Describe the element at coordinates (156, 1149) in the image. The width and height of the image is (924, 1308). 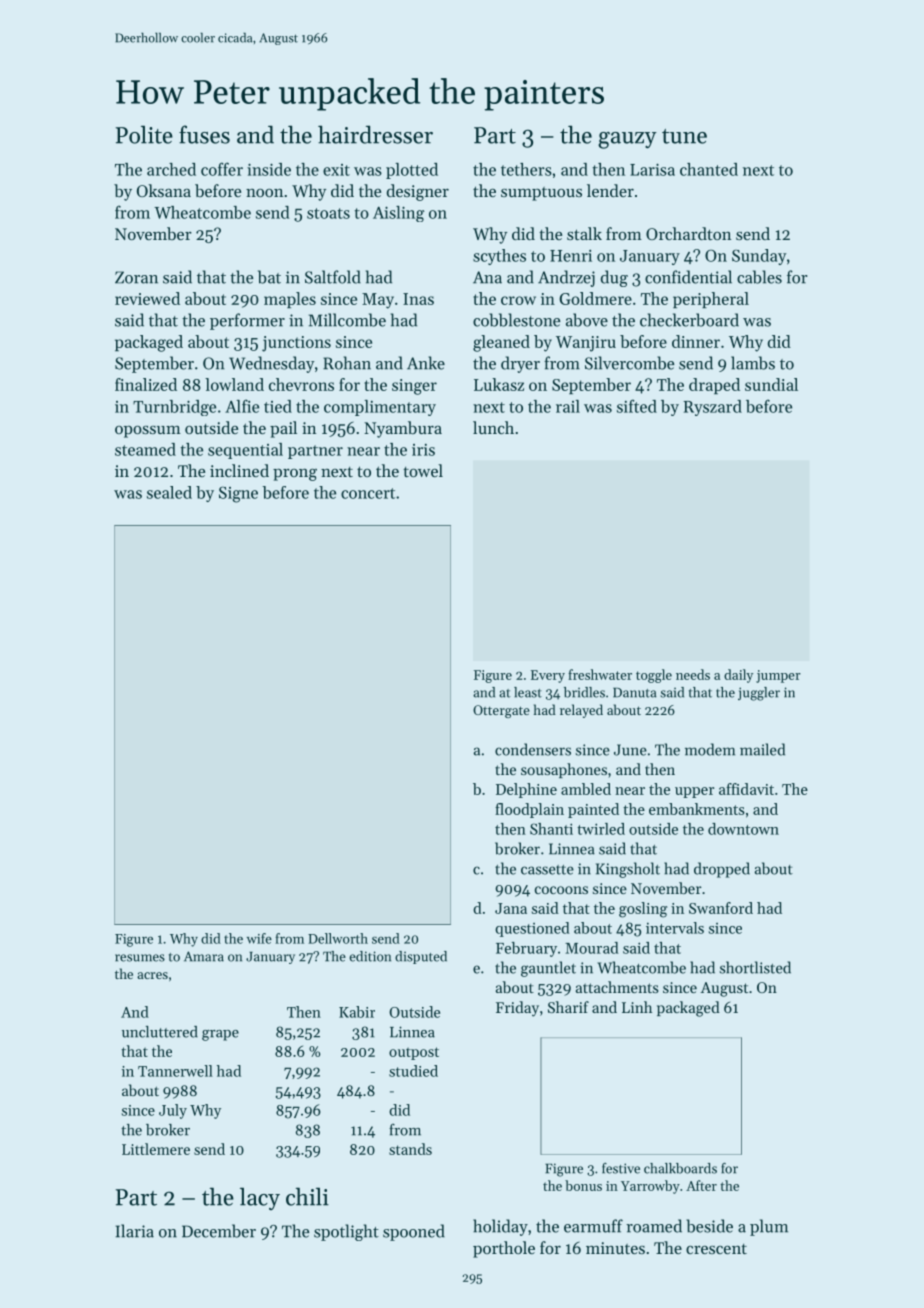
I see `Littlemere` at that location.
